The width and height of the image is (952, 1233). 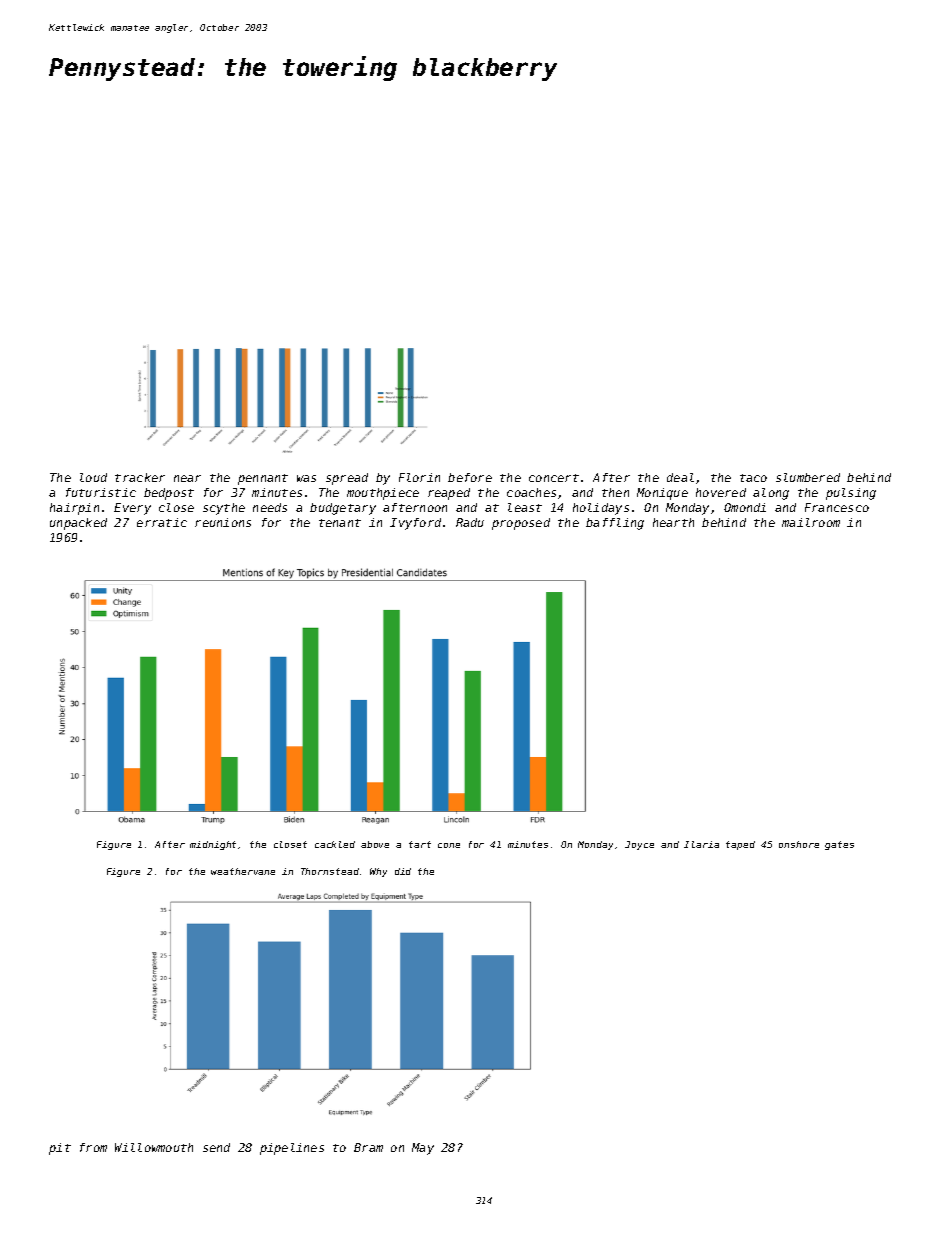 I want to click on send, so click(x=216, y=1147).
